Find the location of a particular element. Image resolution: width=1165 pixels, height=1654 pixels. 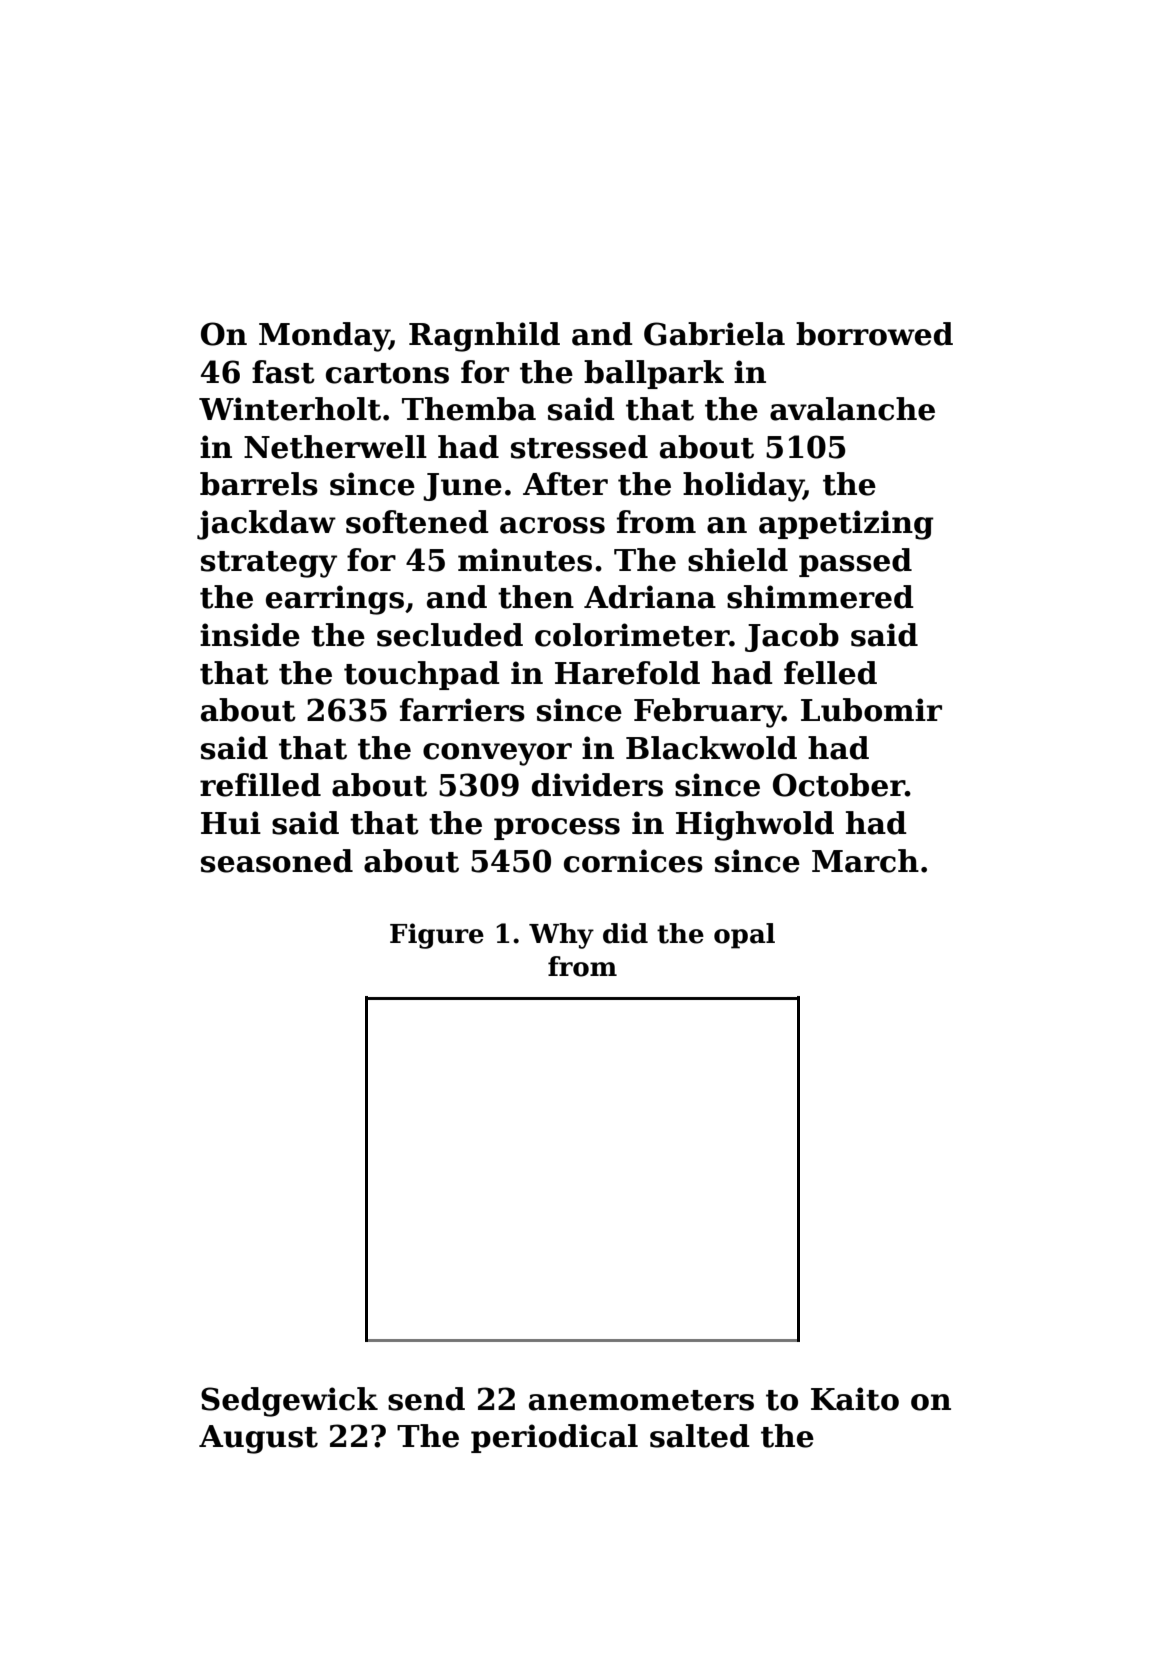

salted is located at coordinates (700, 1436).
